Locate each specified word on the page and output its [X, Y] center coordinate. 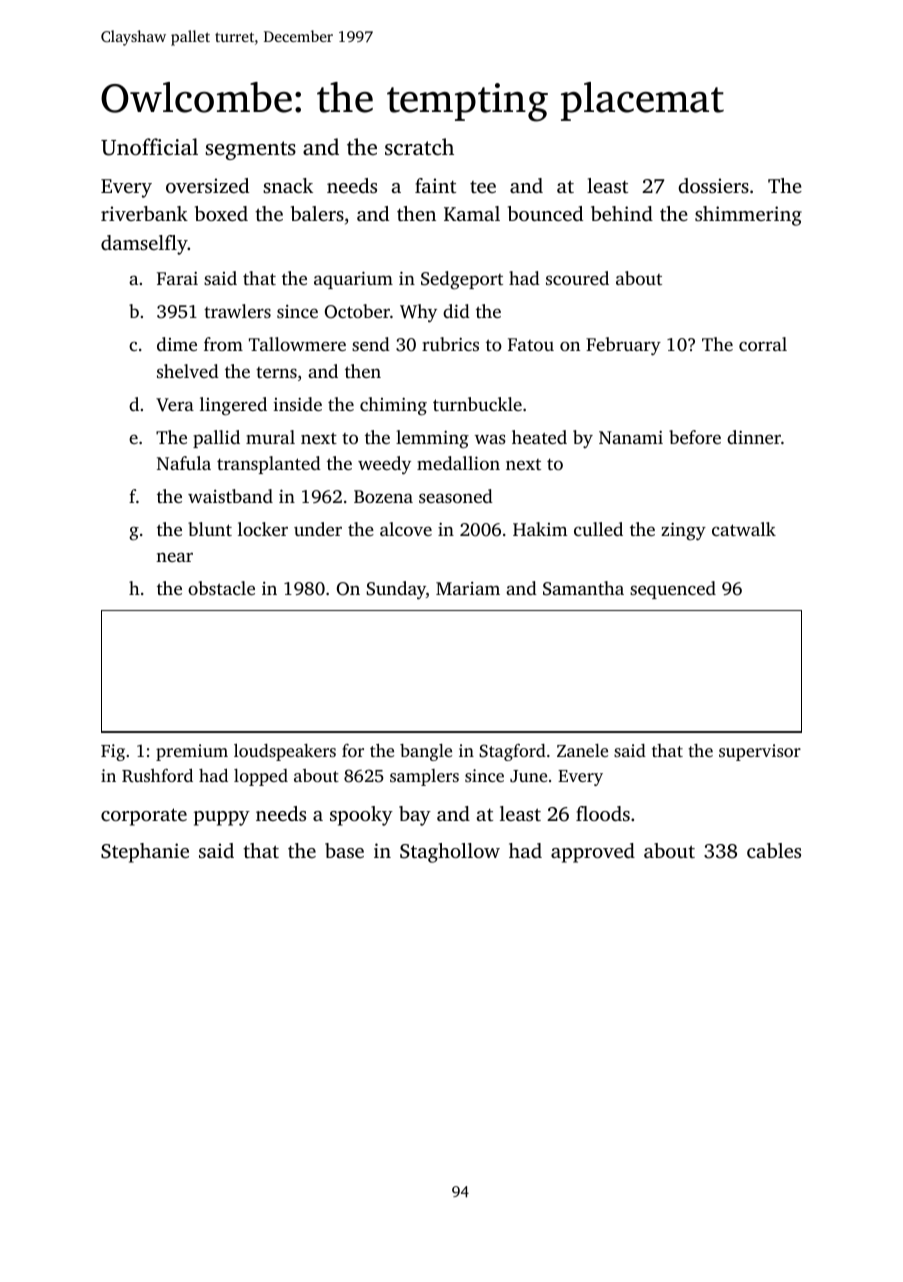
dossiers [713, 185]
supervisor [760, 752]
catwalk [744, 529]
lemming [432, 439]
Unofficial [149, 147]
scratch [419, 147]
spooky [361, 816]
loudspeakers [285, 752]
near [174, 557]
